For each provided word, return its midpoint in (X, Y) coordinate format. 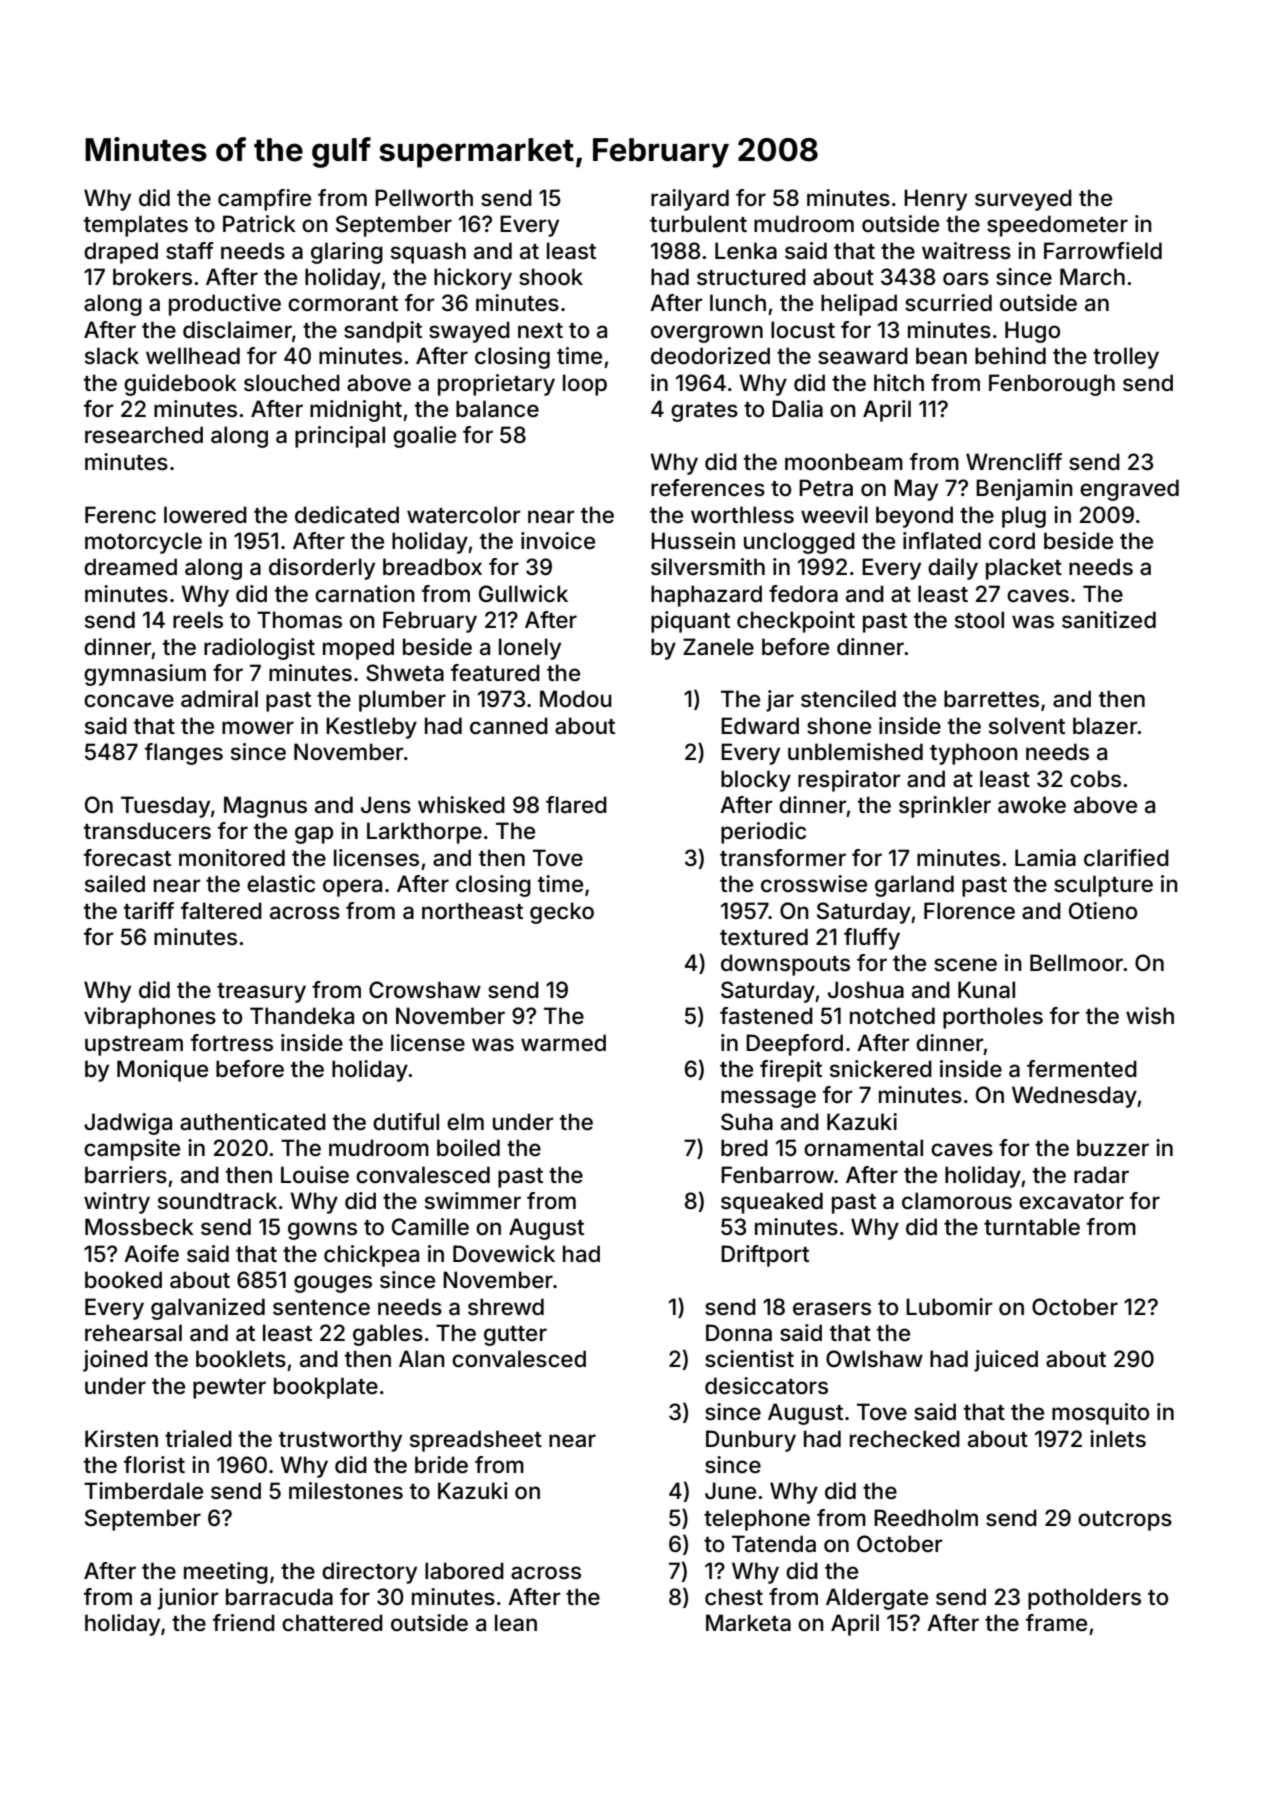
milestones (346, 1491)
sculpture (1103, 886)
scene (965, 965)
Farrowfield (1103, 251)
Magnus (265, 807)
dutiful (406, 1121)
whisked (461, 805)
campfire (264, 200)
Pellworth (424, 198)
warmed (563, 1043)
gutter (515, 1336)
